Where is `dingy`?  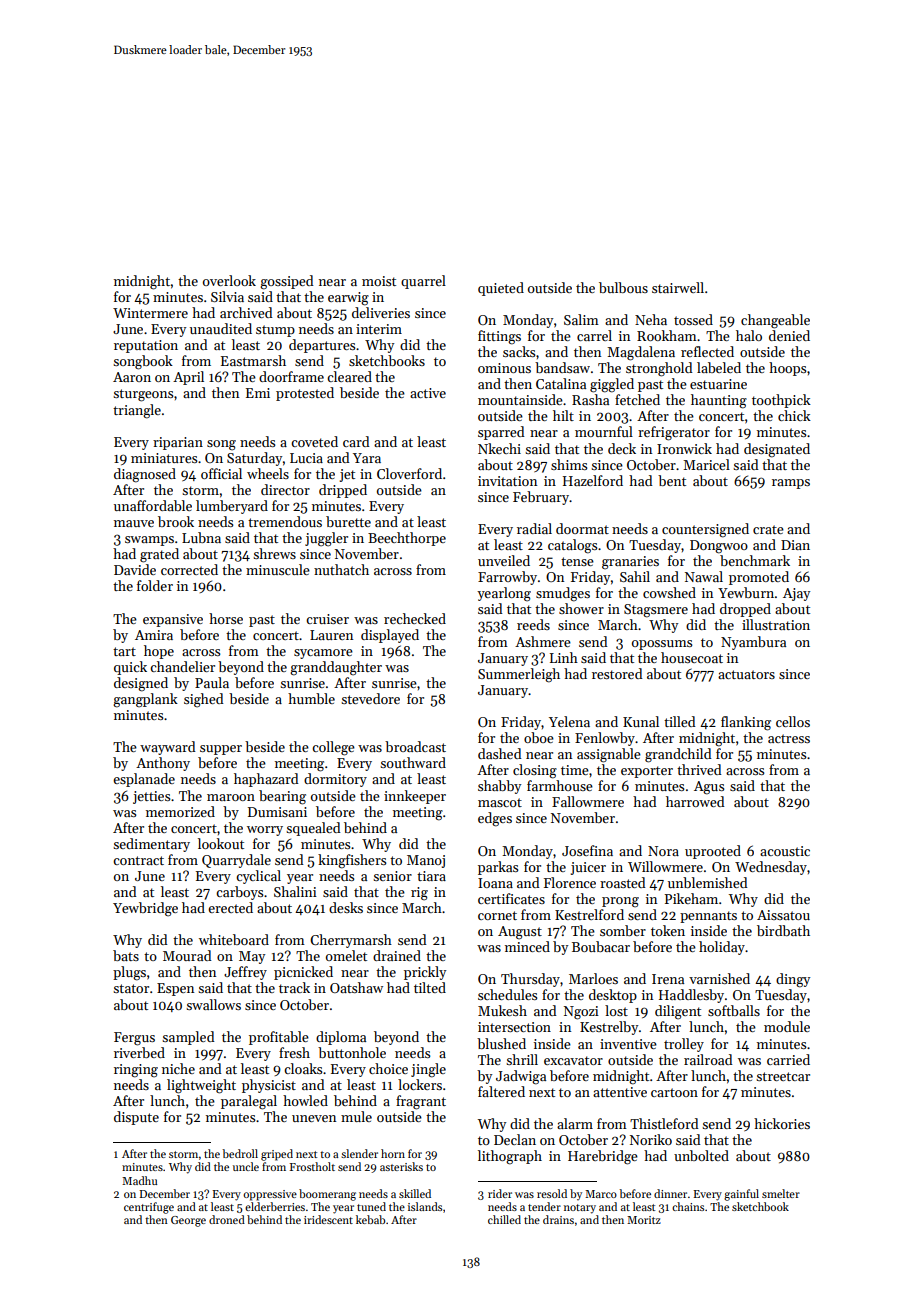
dingy is located at coordinates (793, 980).
